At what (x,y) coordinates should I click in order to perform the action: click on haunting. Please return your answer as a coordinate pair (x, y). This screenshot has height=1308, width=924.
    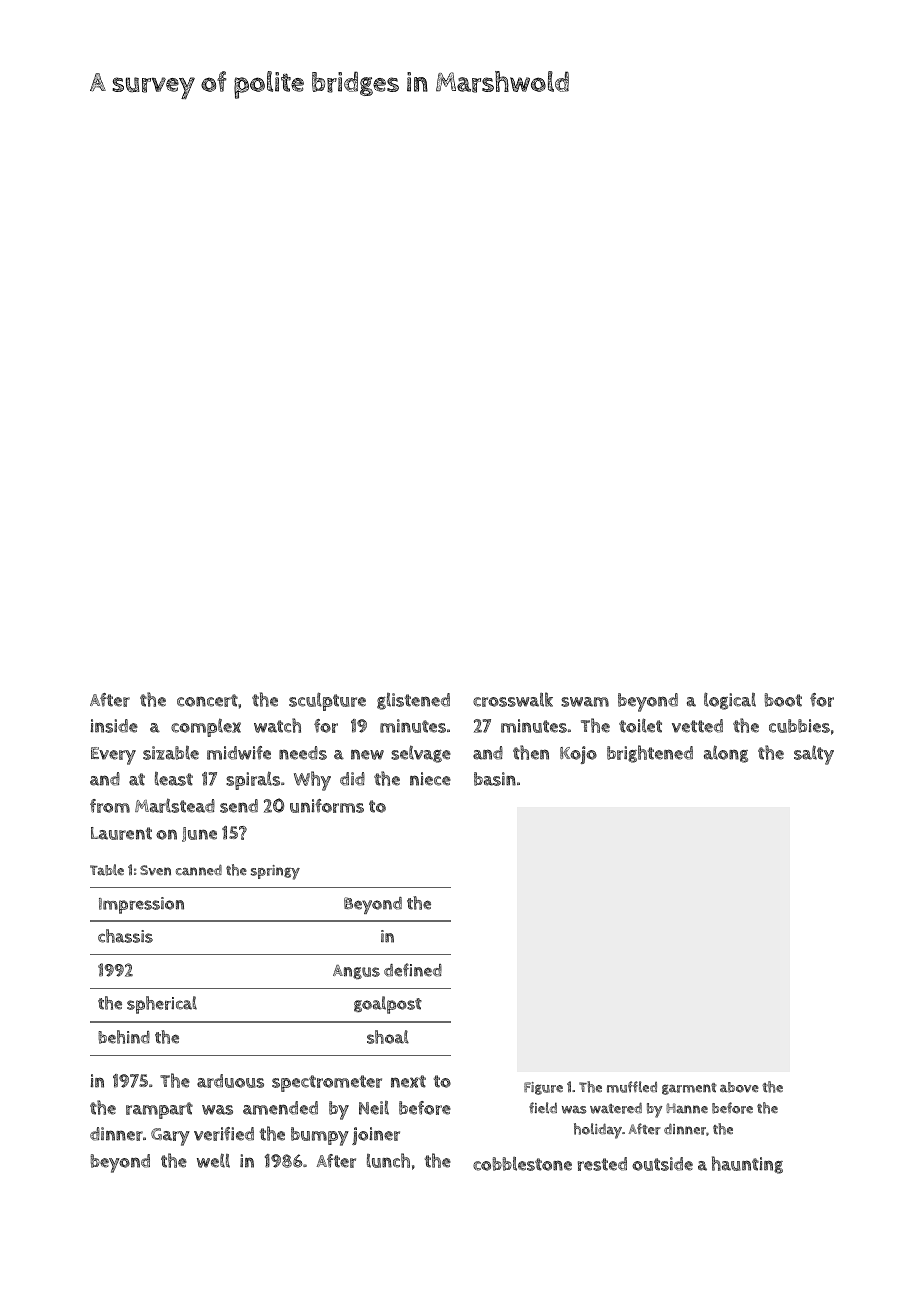
    Looking at the image, I should click on (747, 1165).
